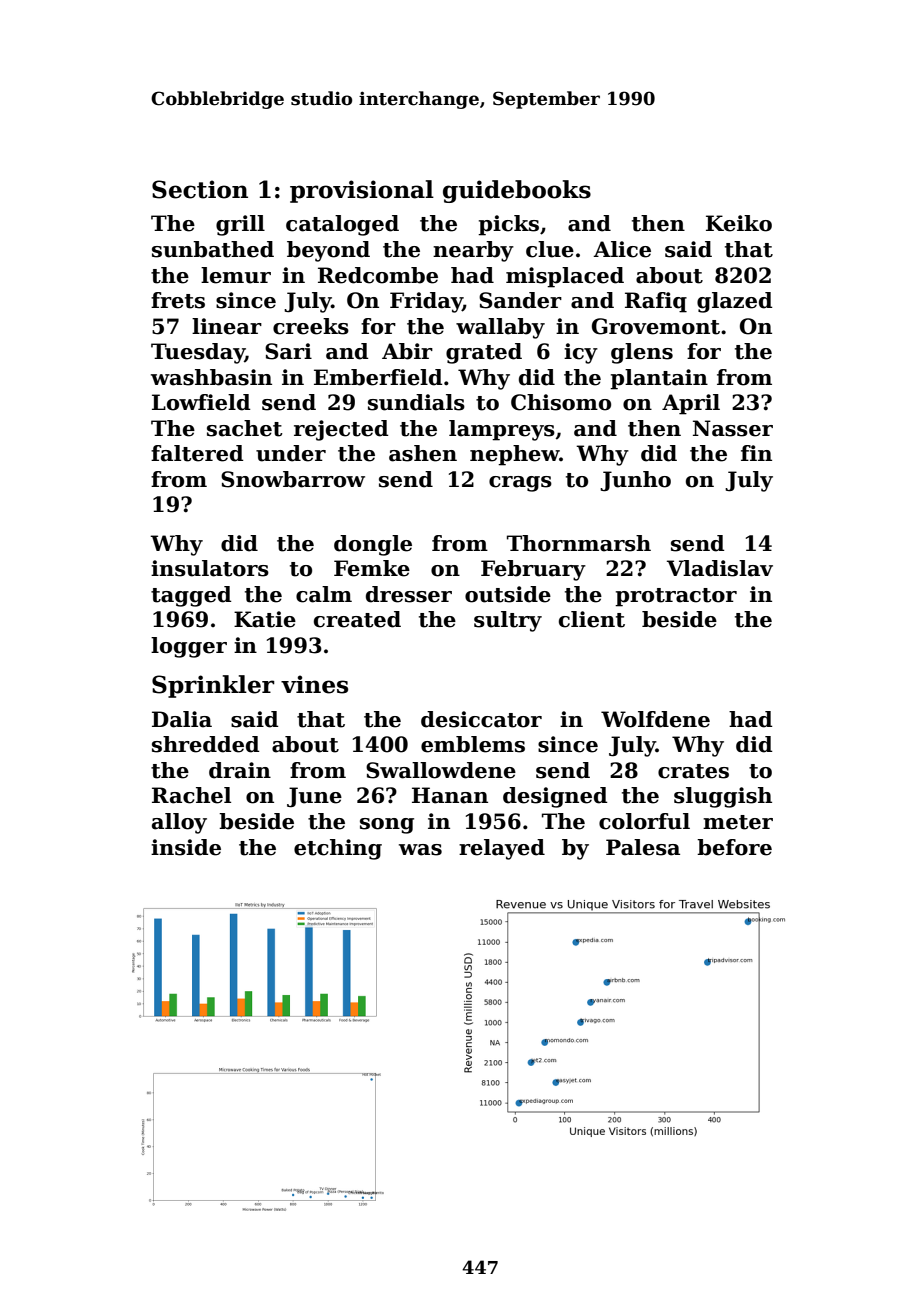 The height and width of the screenshot is (1311, 924). Describe the element at coordinates (502, 849) in the screenshot. I see `relayed` at that location.
